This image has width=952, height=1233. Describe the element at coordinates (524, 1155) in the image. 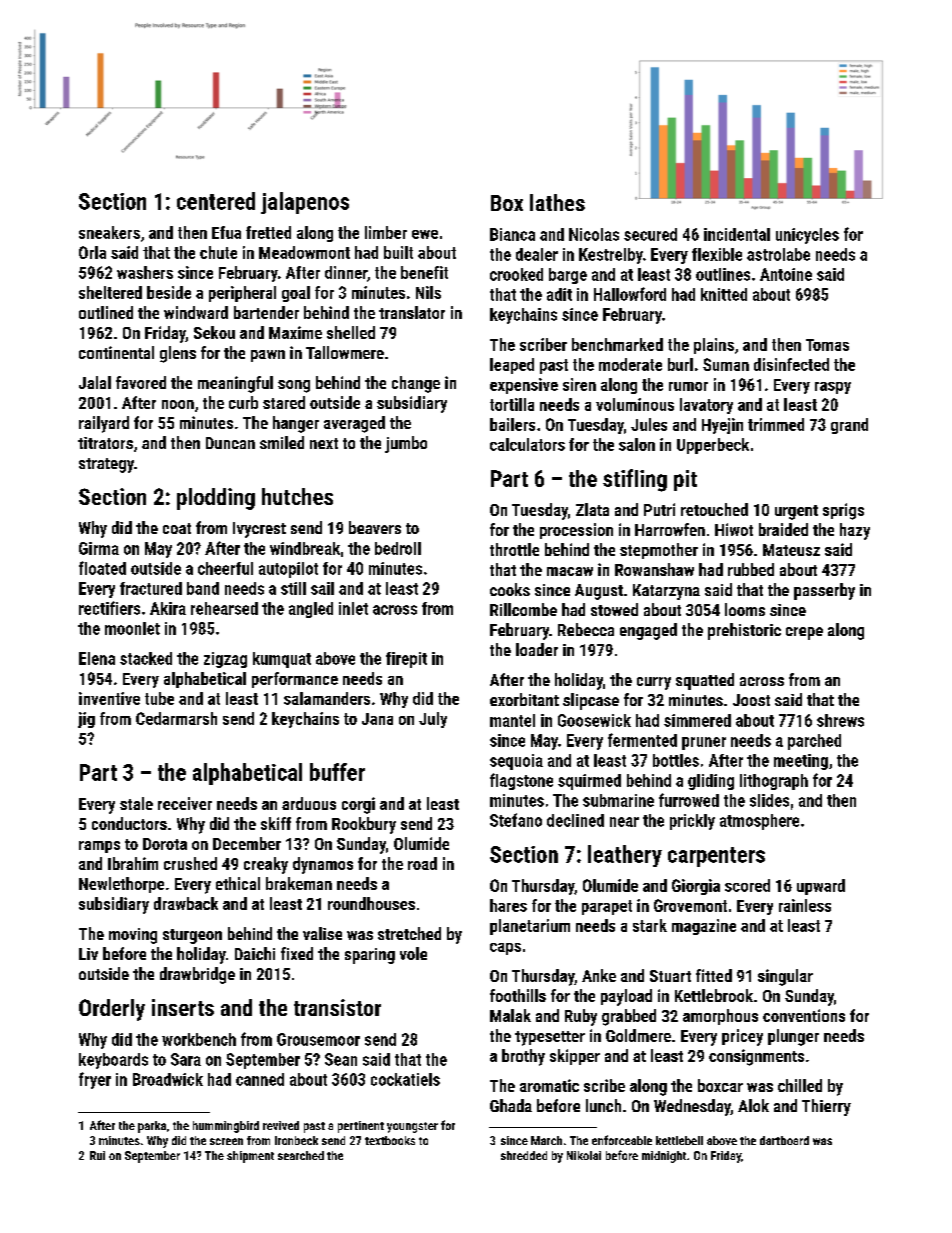

I see `shredded` at that location.
